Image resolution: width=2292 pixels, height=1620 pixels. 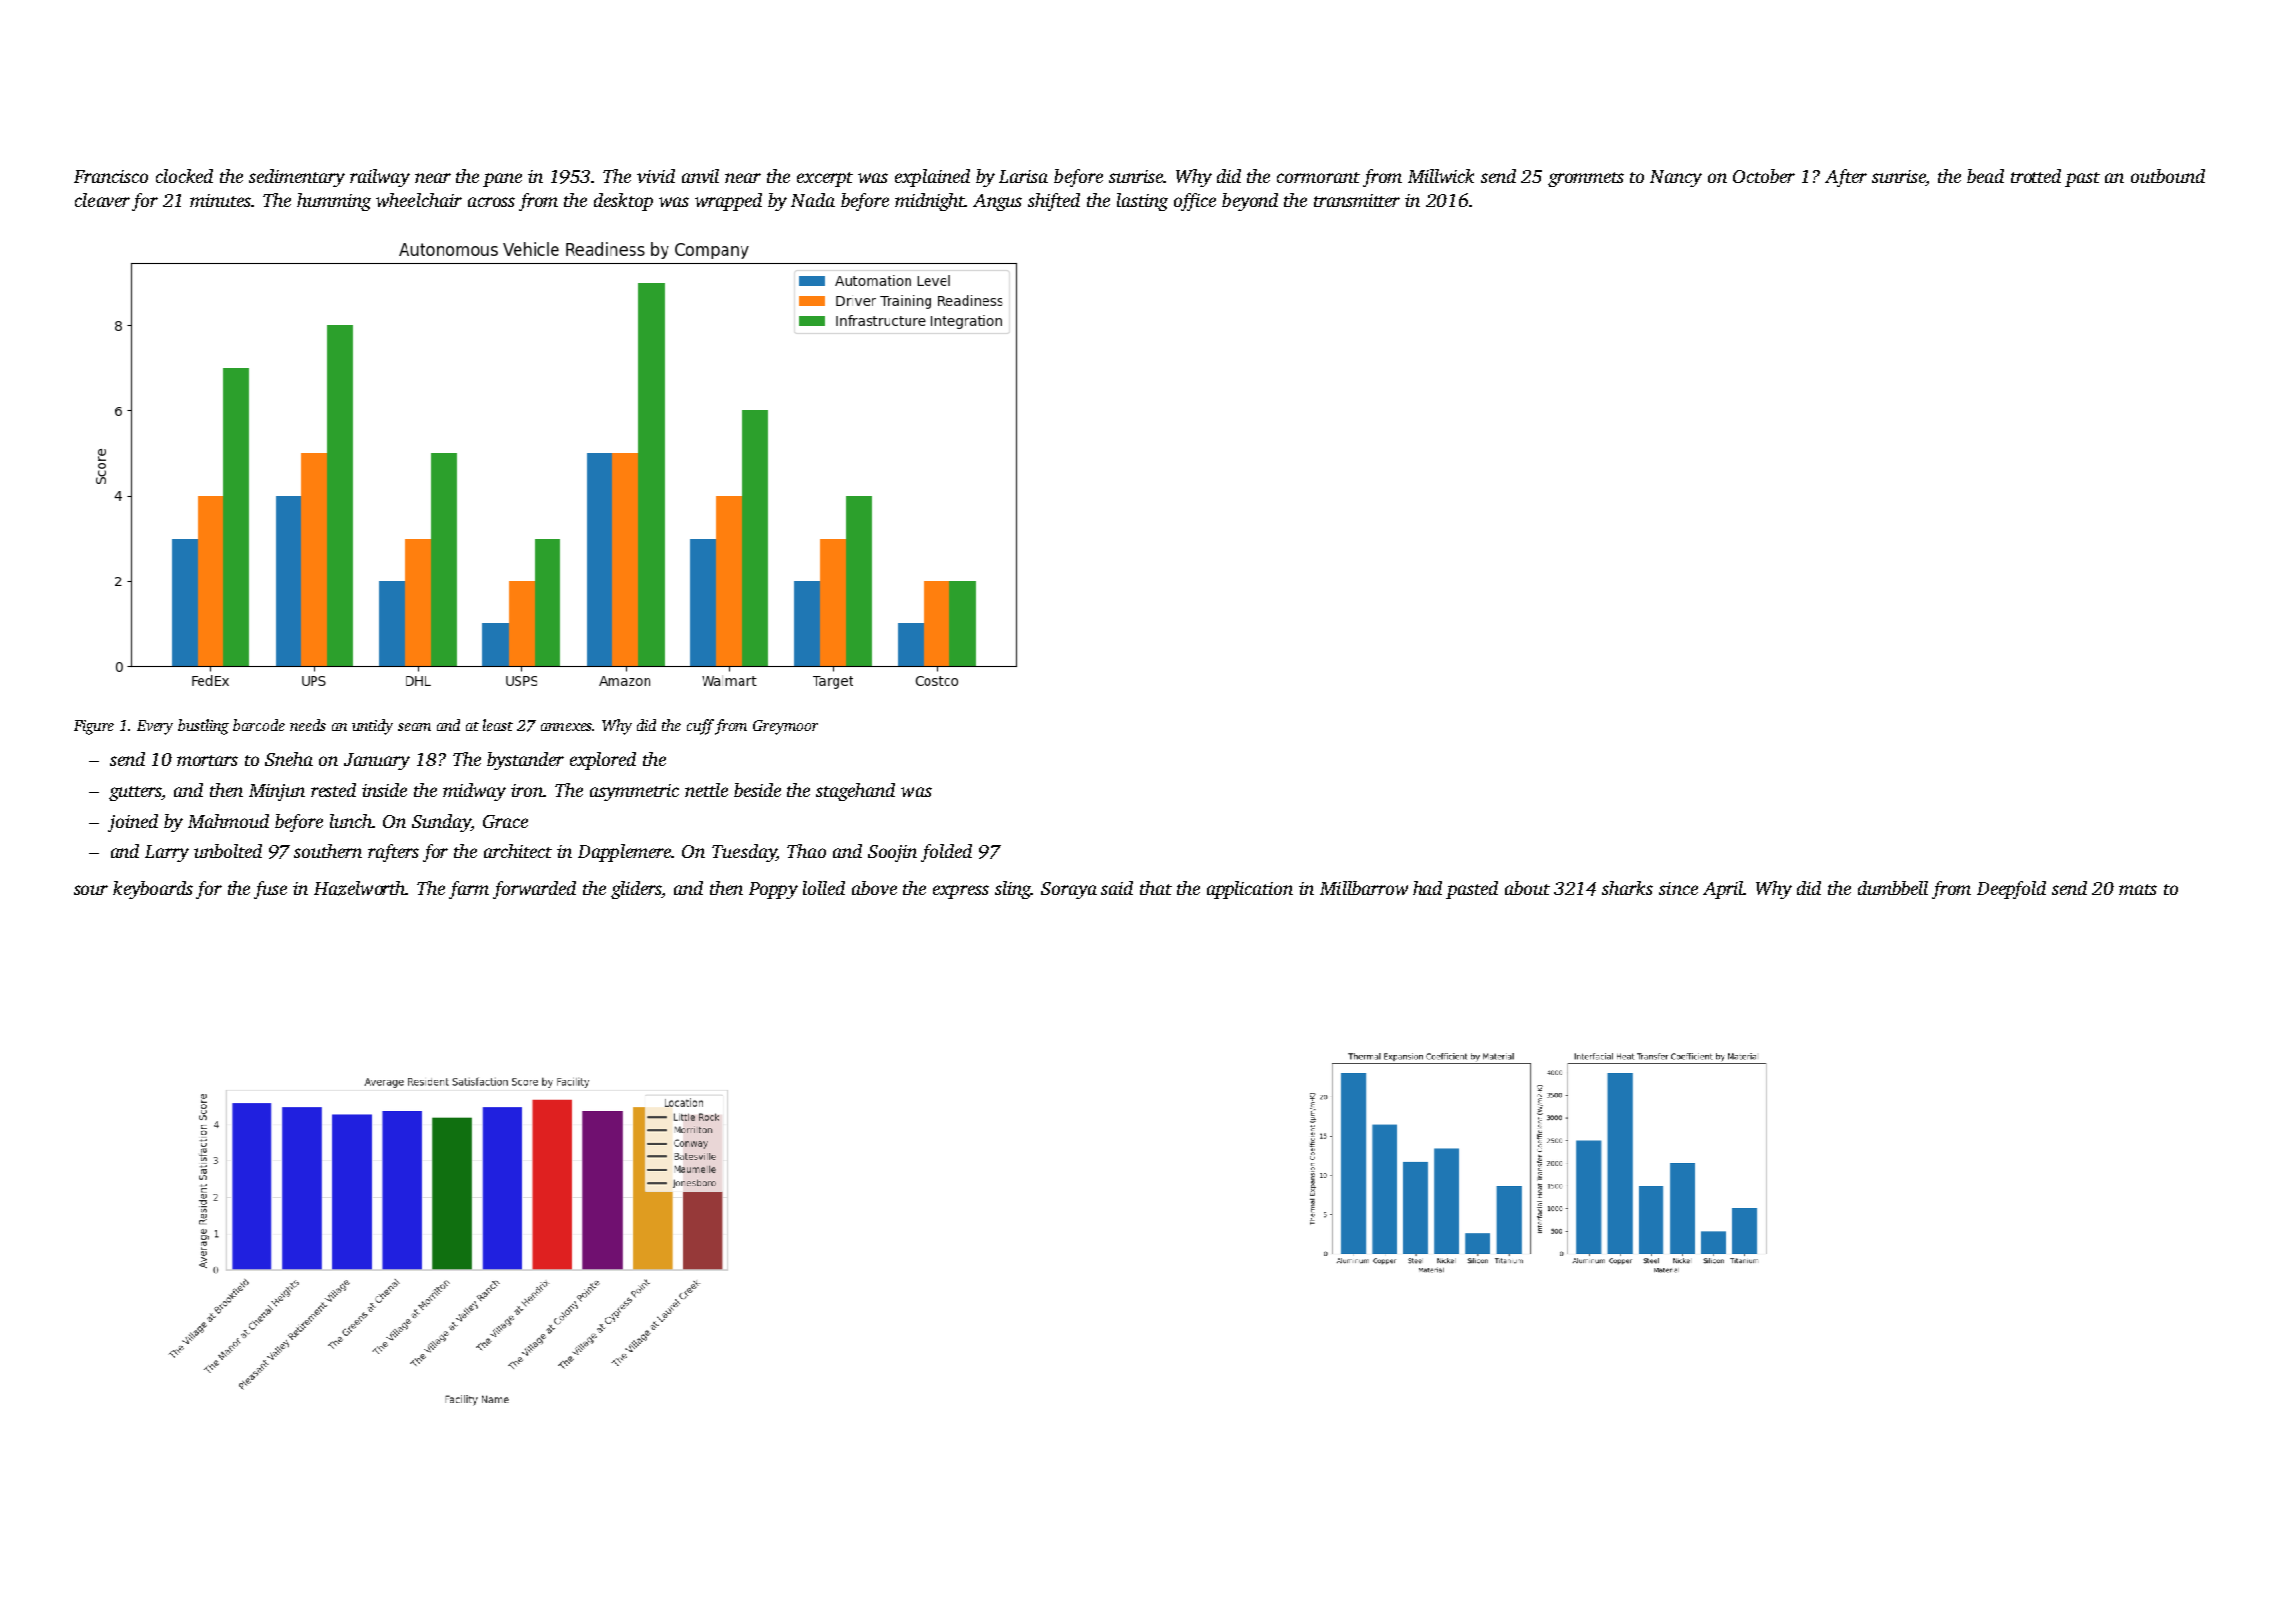 I want to click on transmitter, so click(x=1357, y=200).
